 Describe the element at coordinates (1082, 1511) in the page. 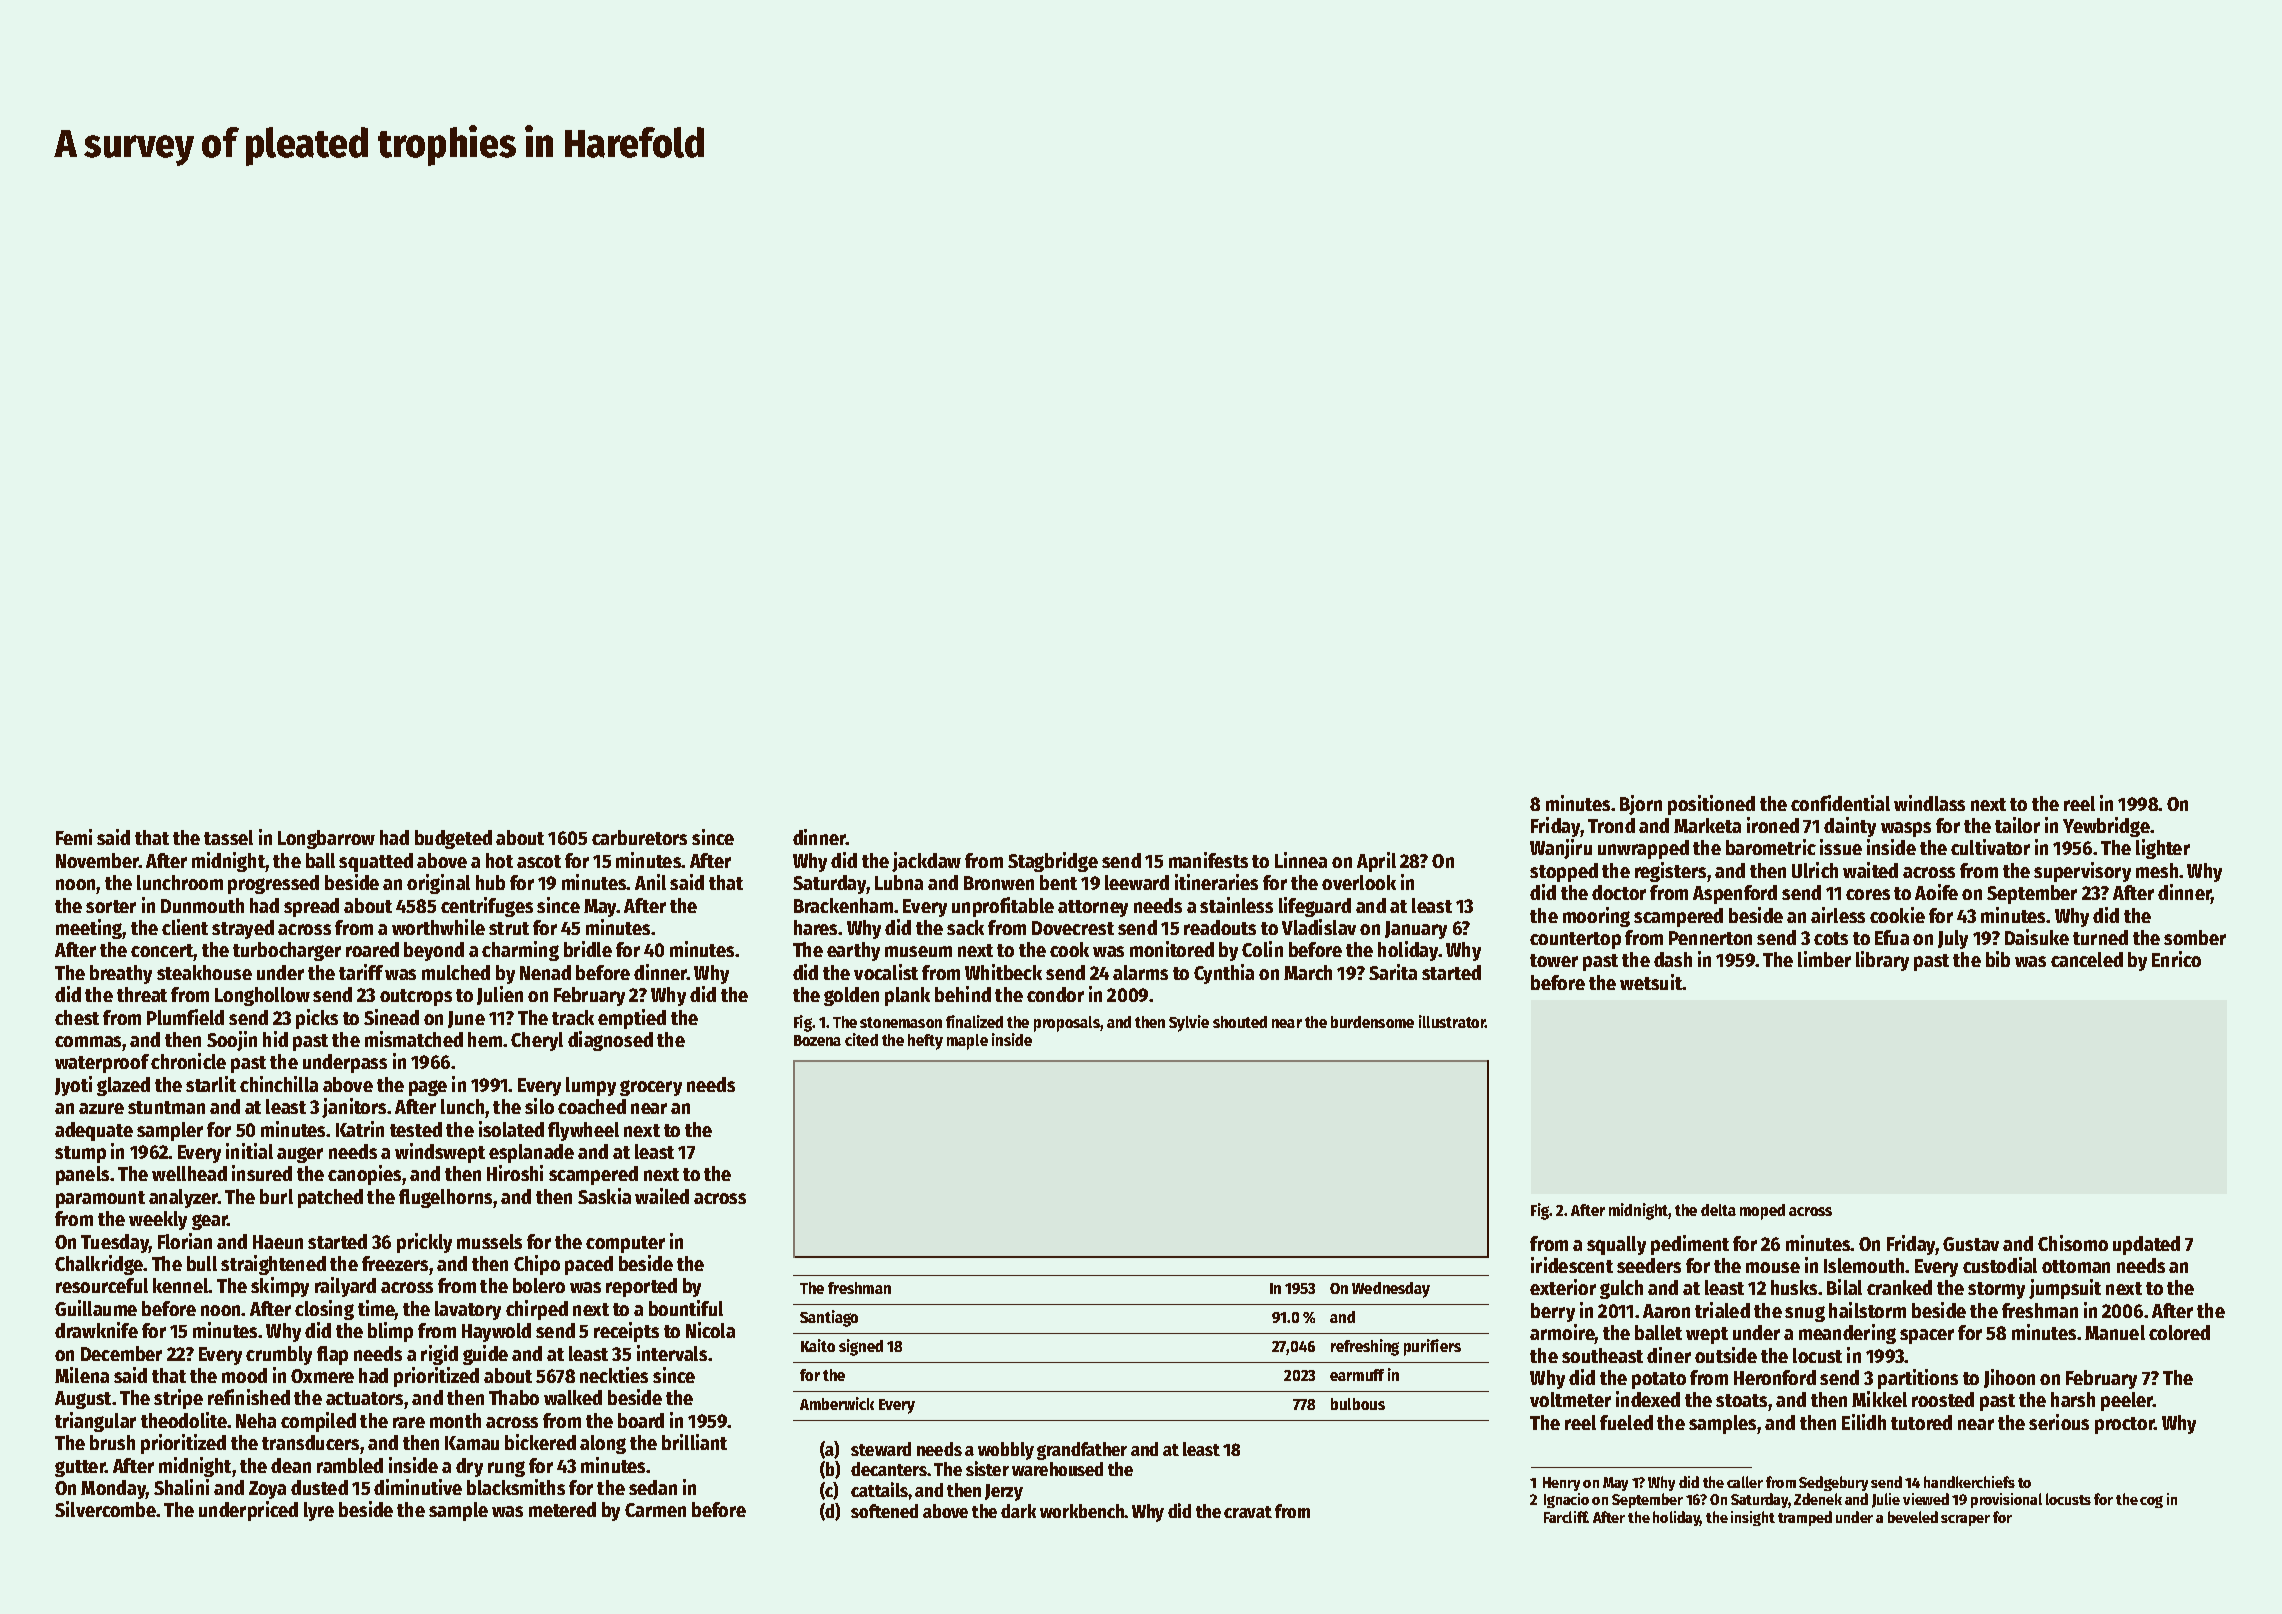

I see `workbench` at that location.
